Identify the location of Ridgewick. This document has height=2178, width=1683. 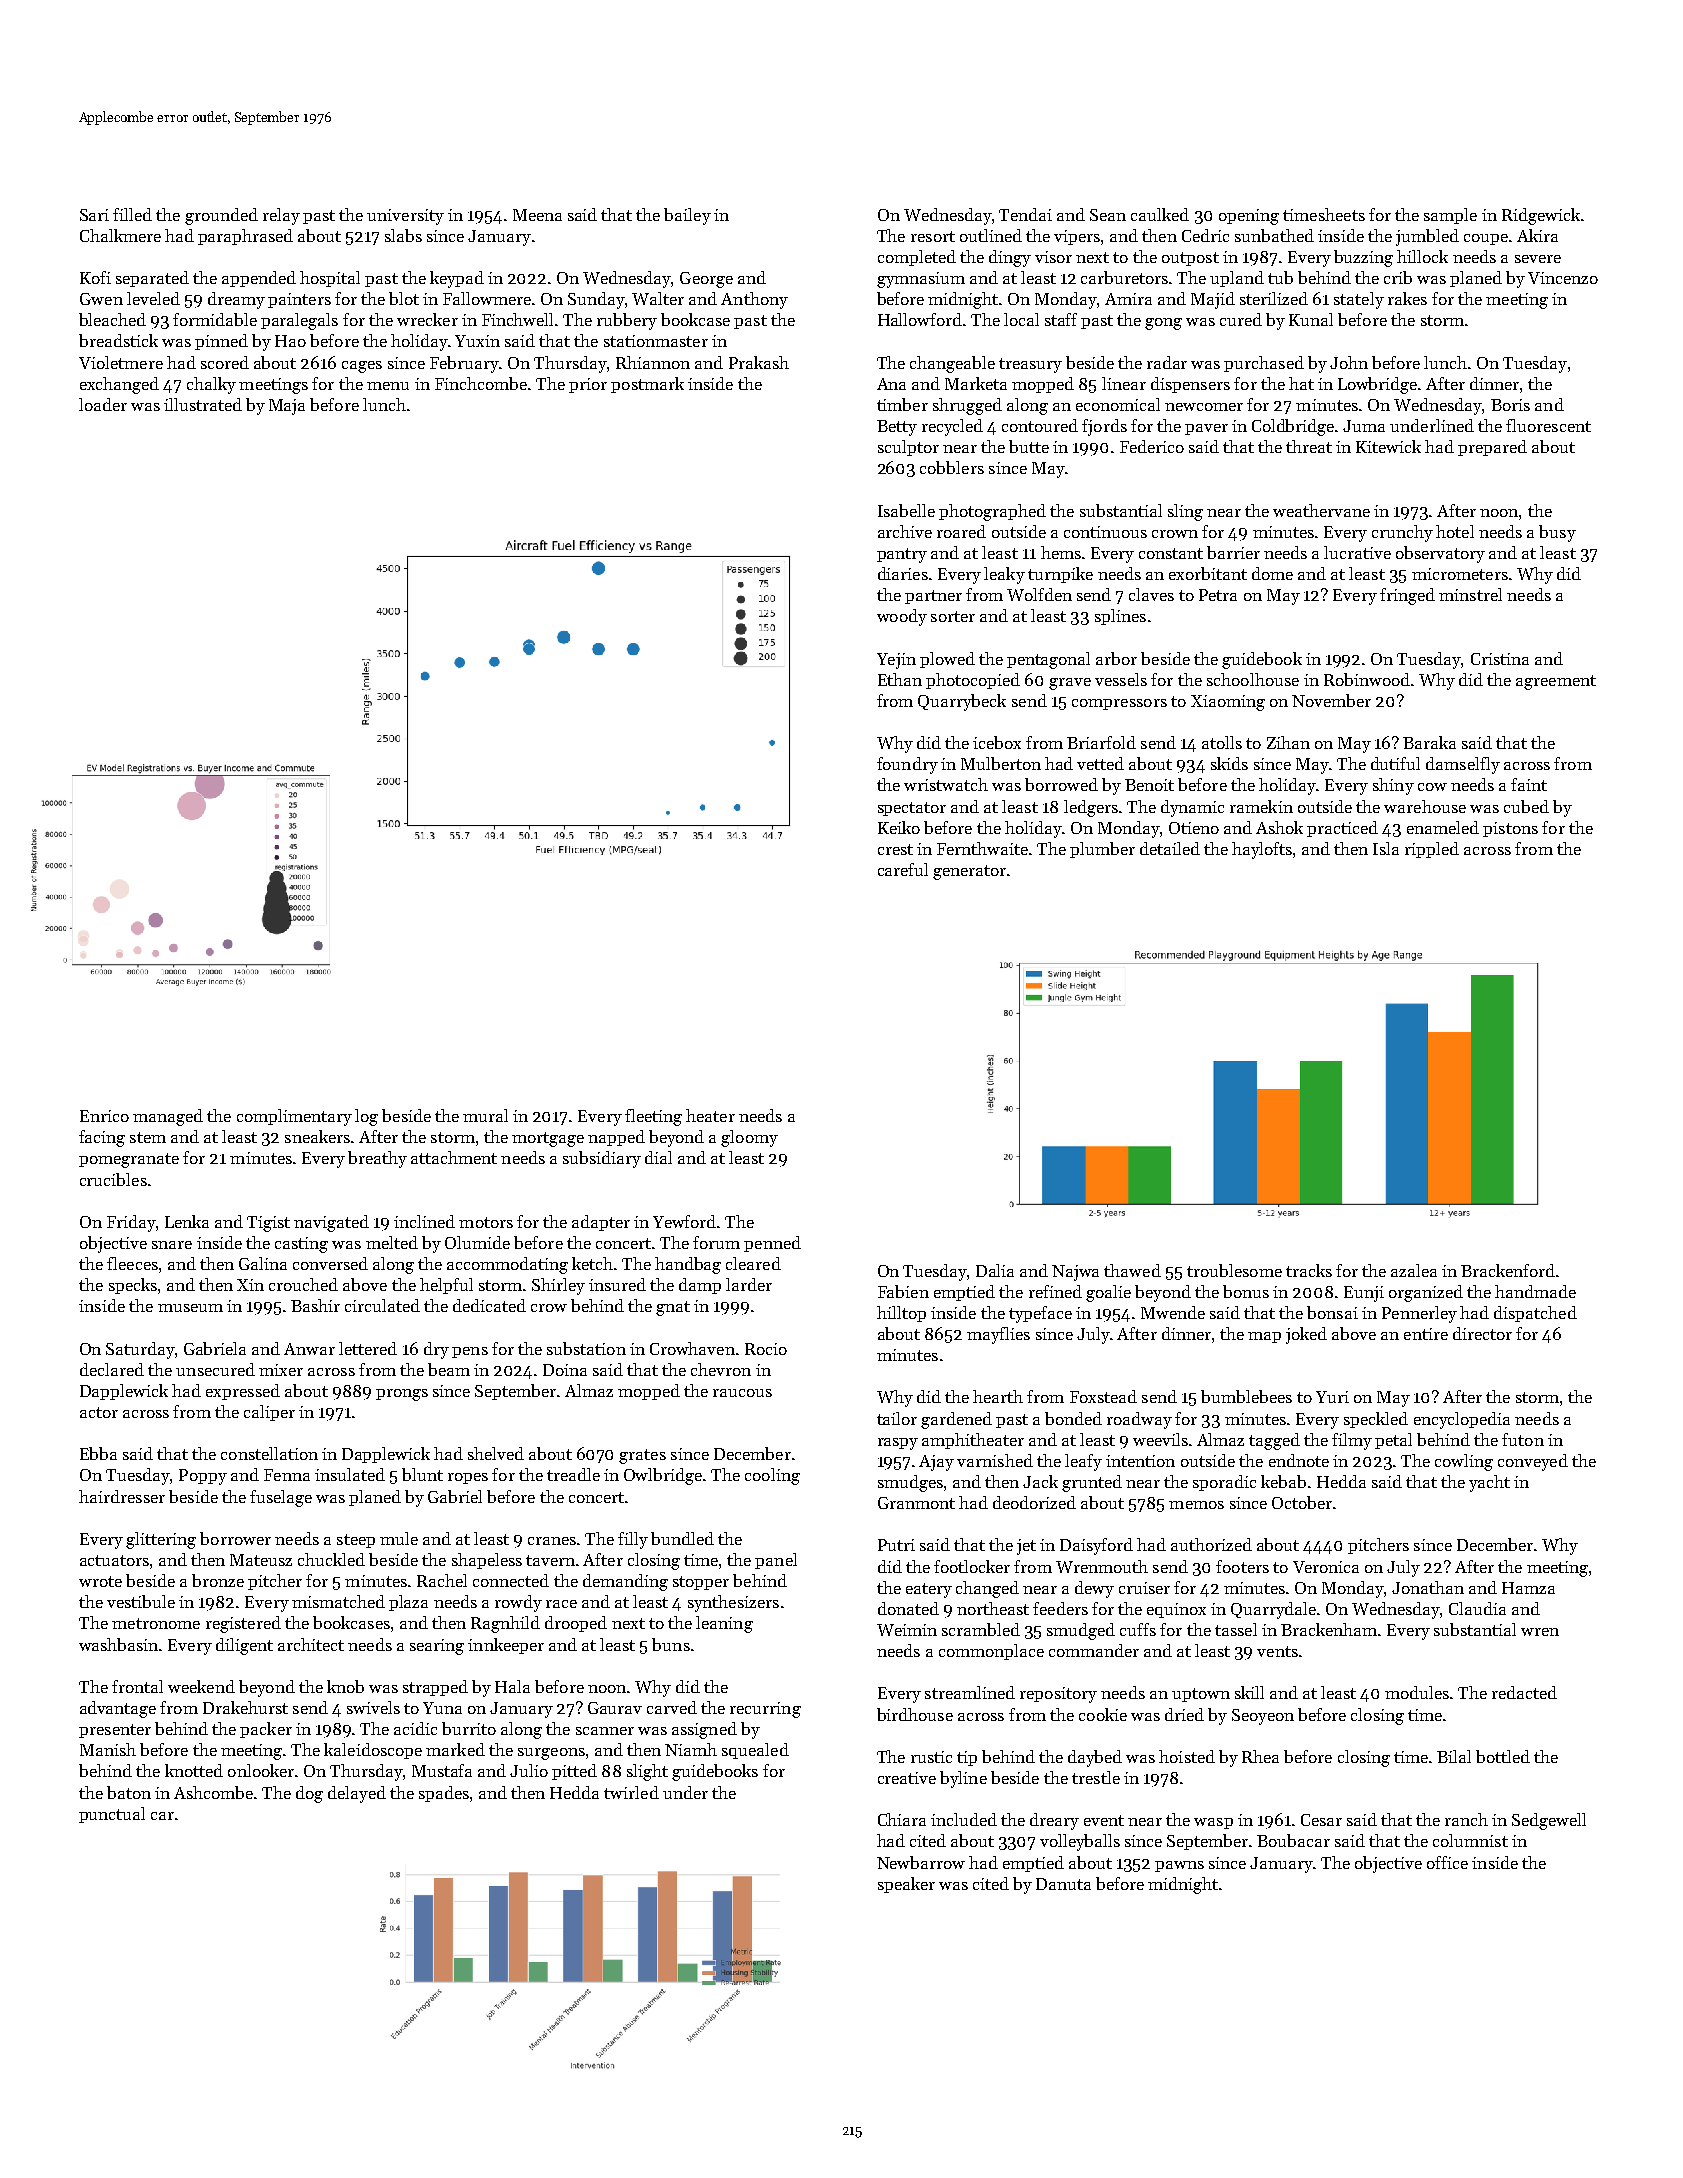
(1541, 216).
